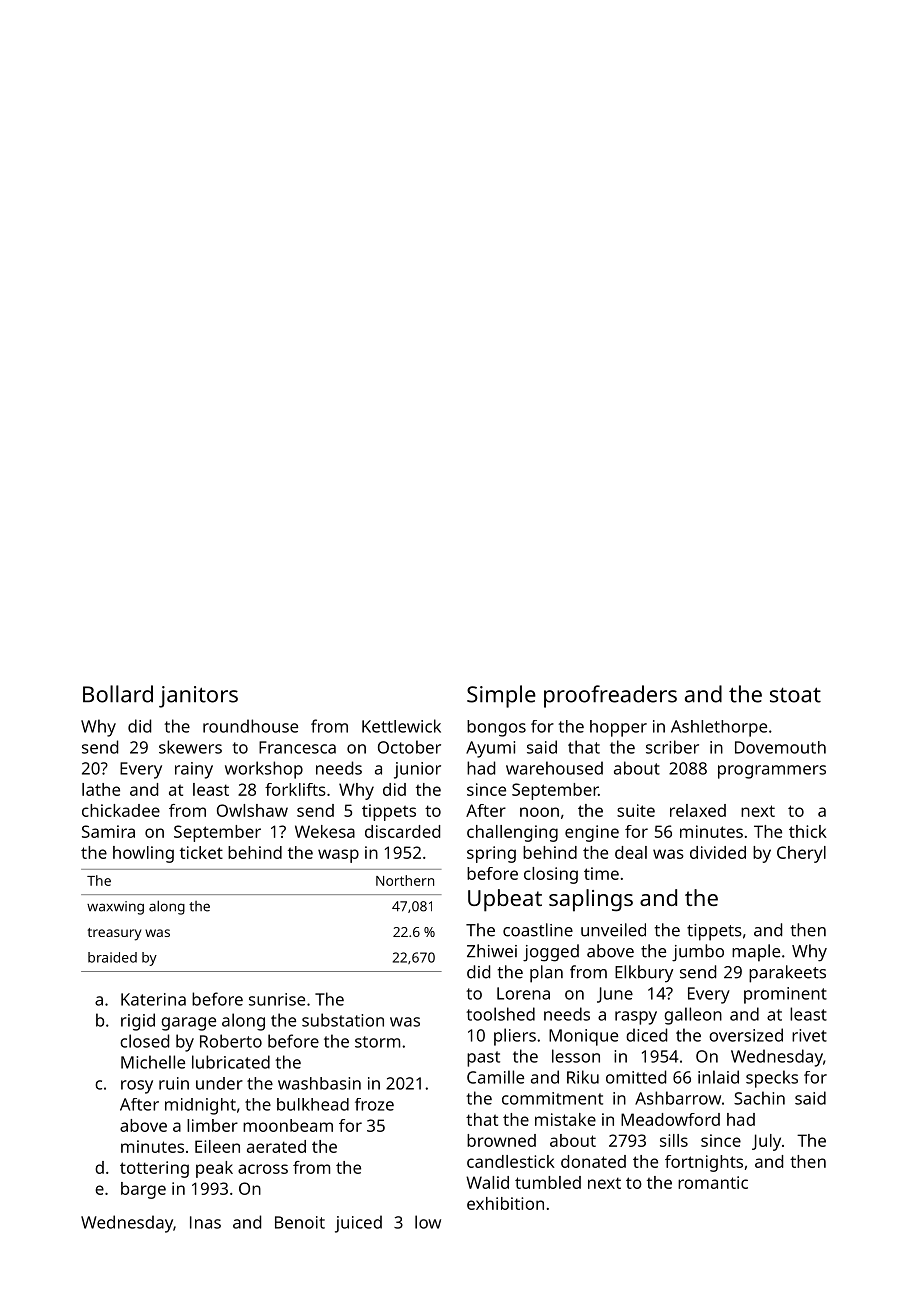 Image resolution: width=908 pixels, height=1316 pixels. Describe the element at coordinates (405, 880) in the screenshot. I see `Northern` at that location.
